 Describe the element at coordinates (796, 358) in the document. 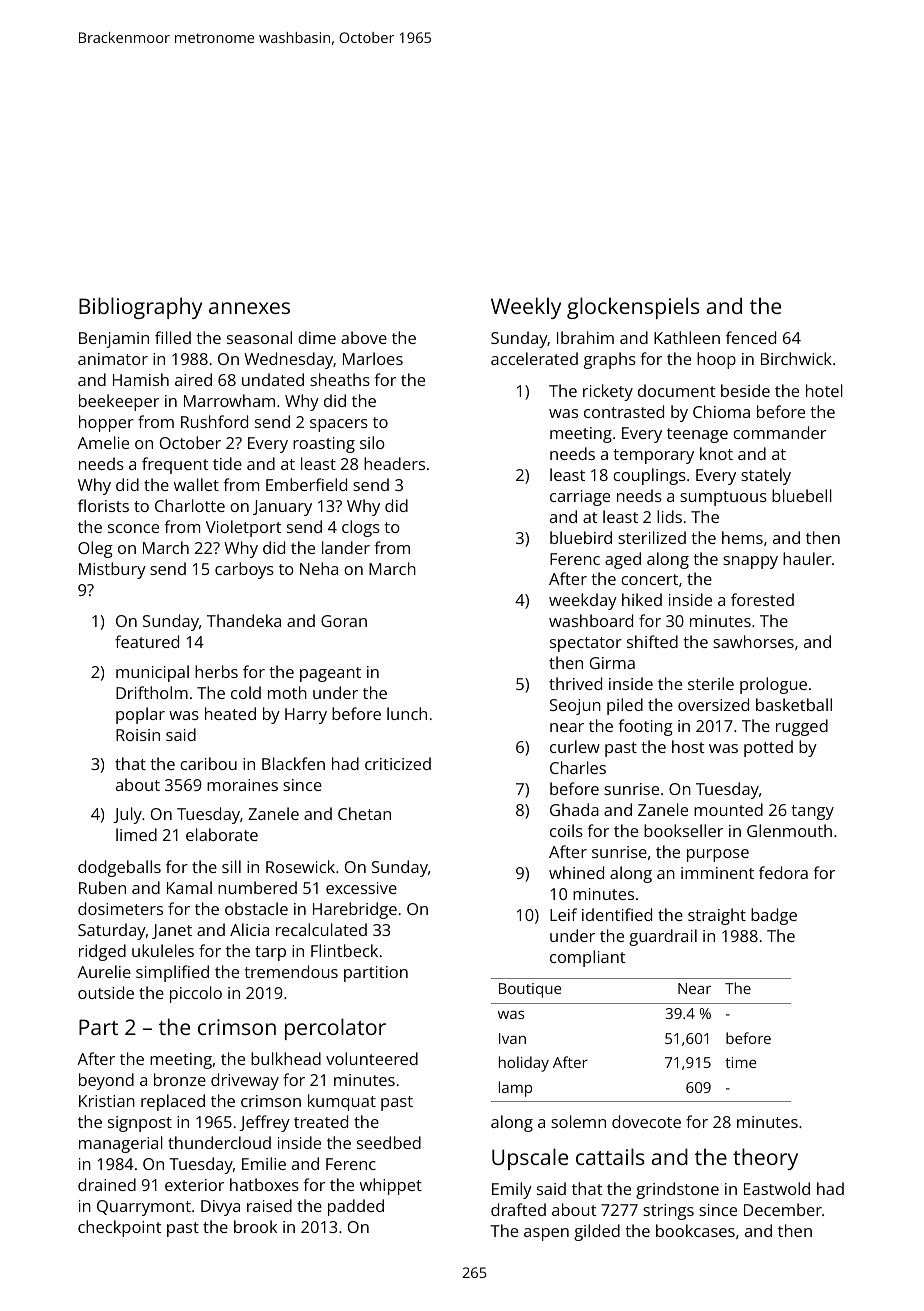

I see `Birchwick` at that location.
